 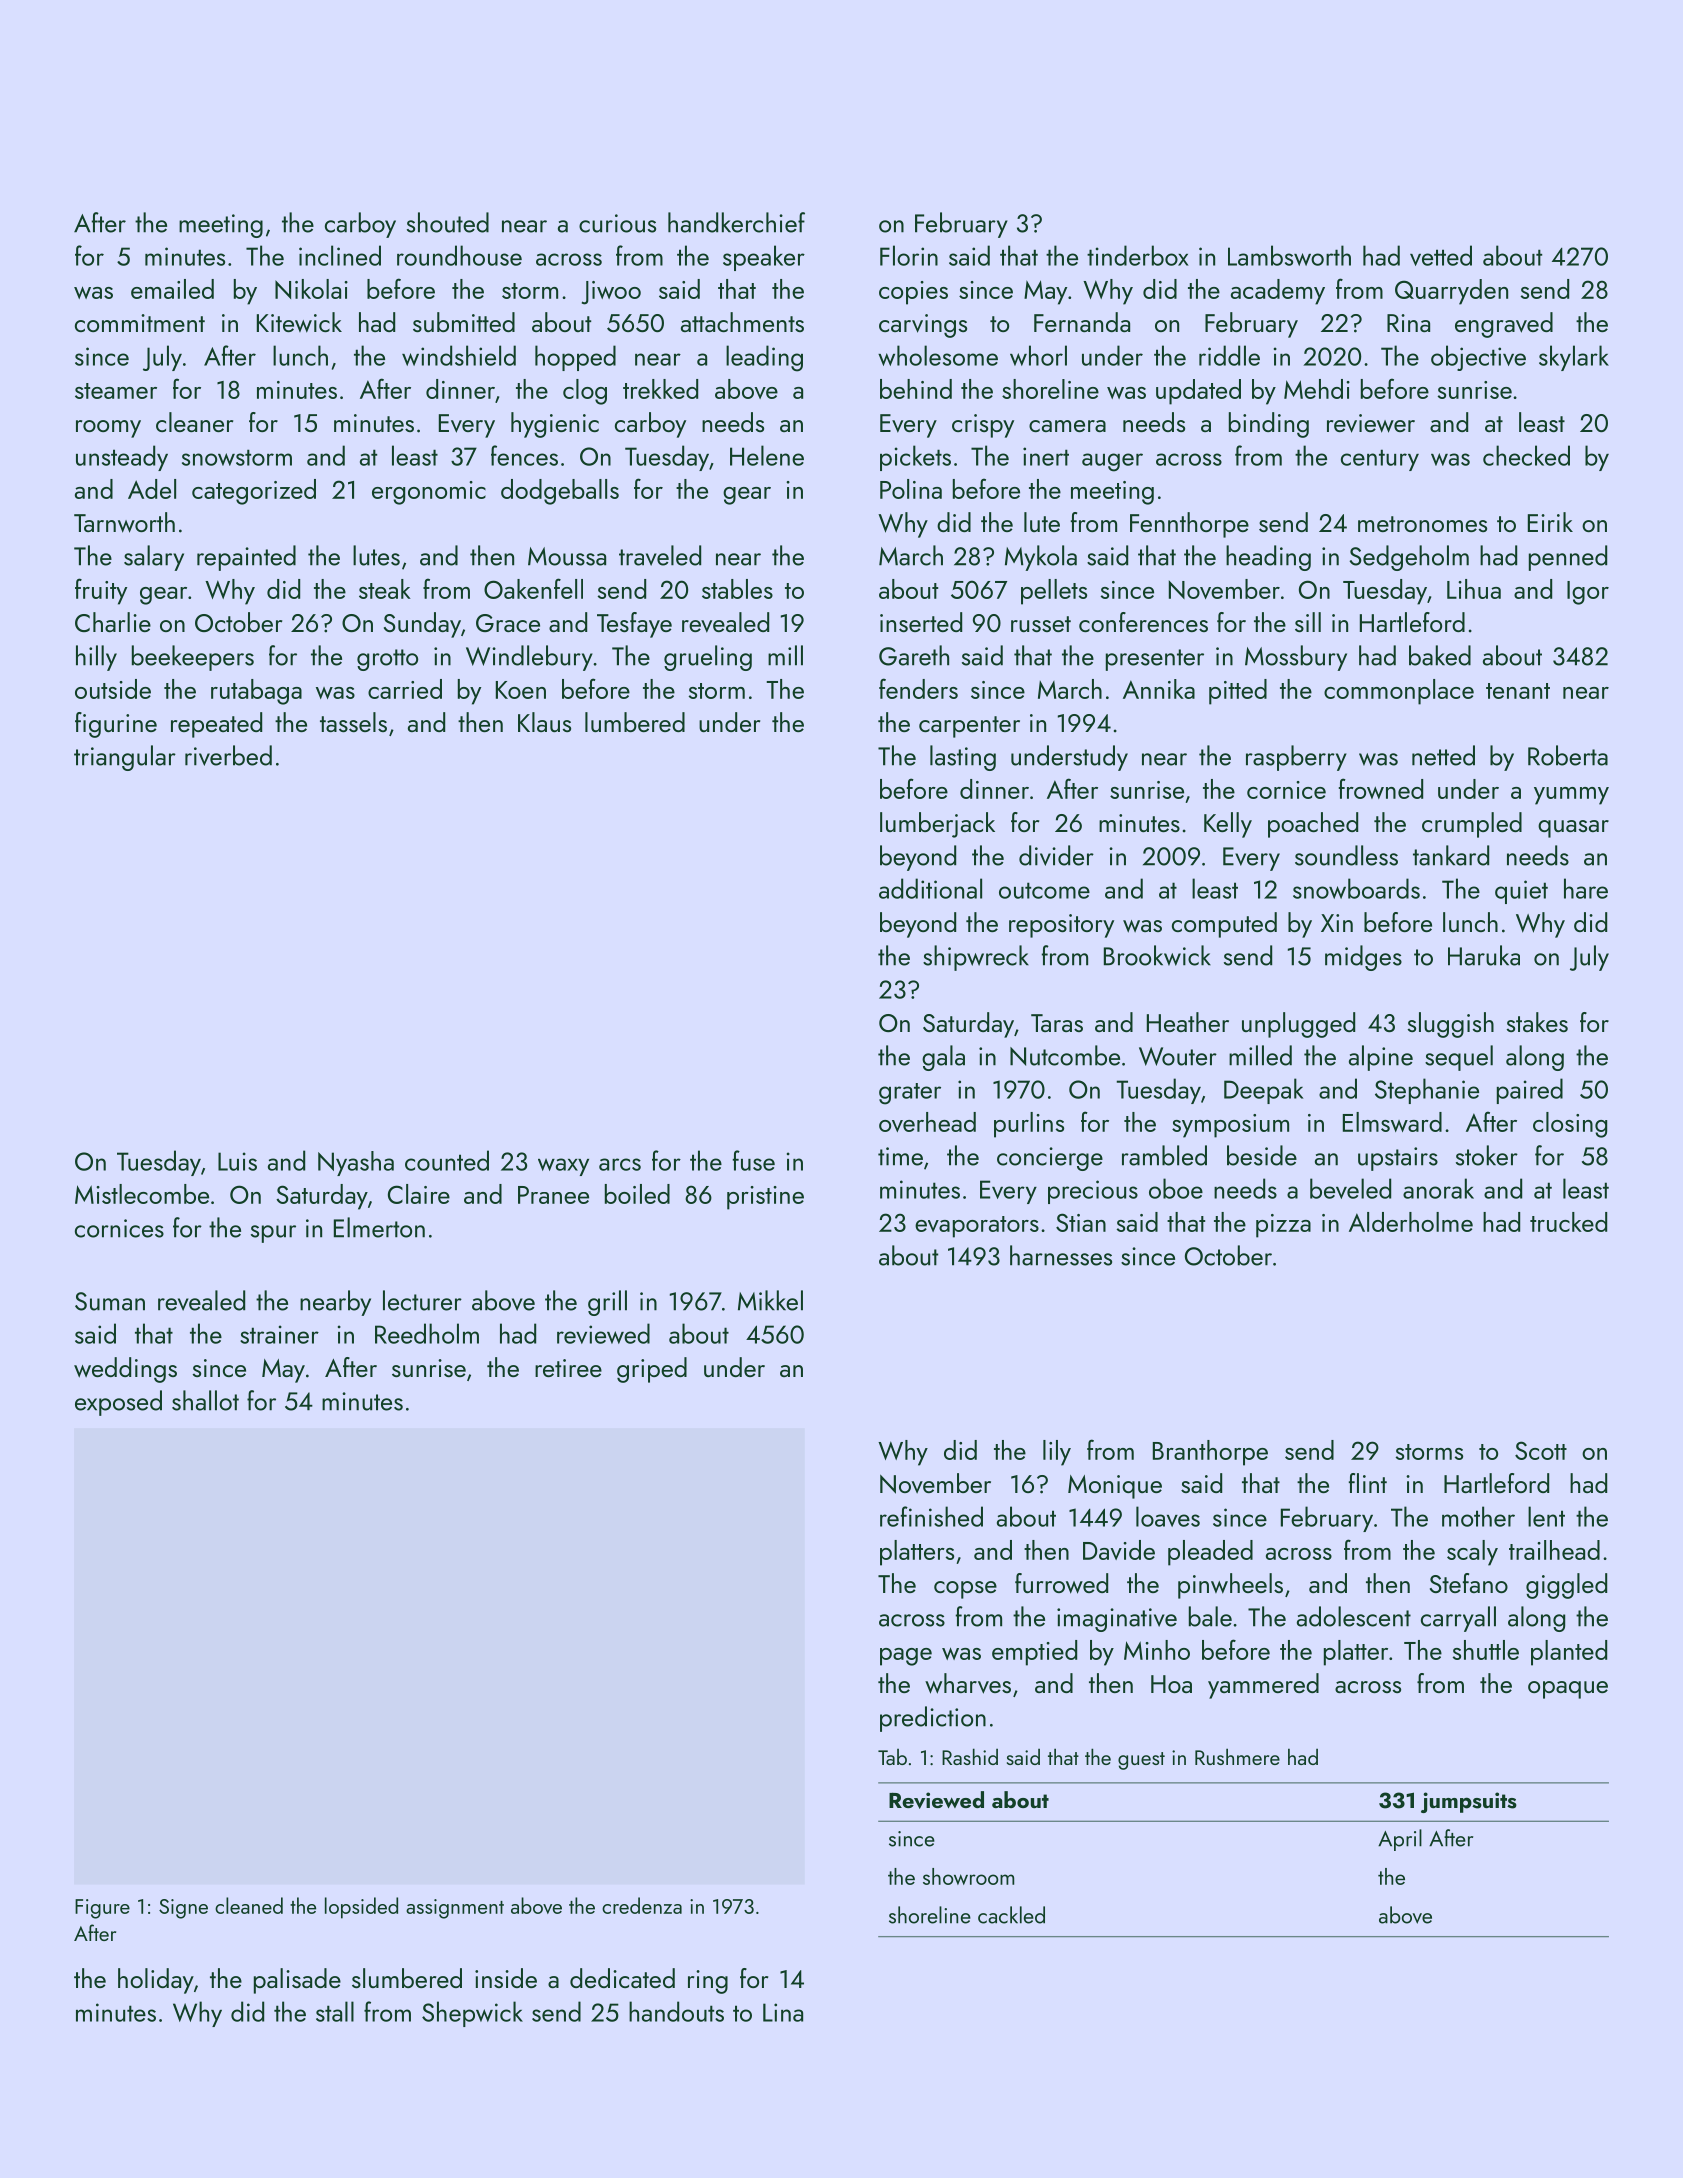 What do you see at coordinates (968, 1683) in the page?
I see `wharves` at bounding box center [968, 1683].
